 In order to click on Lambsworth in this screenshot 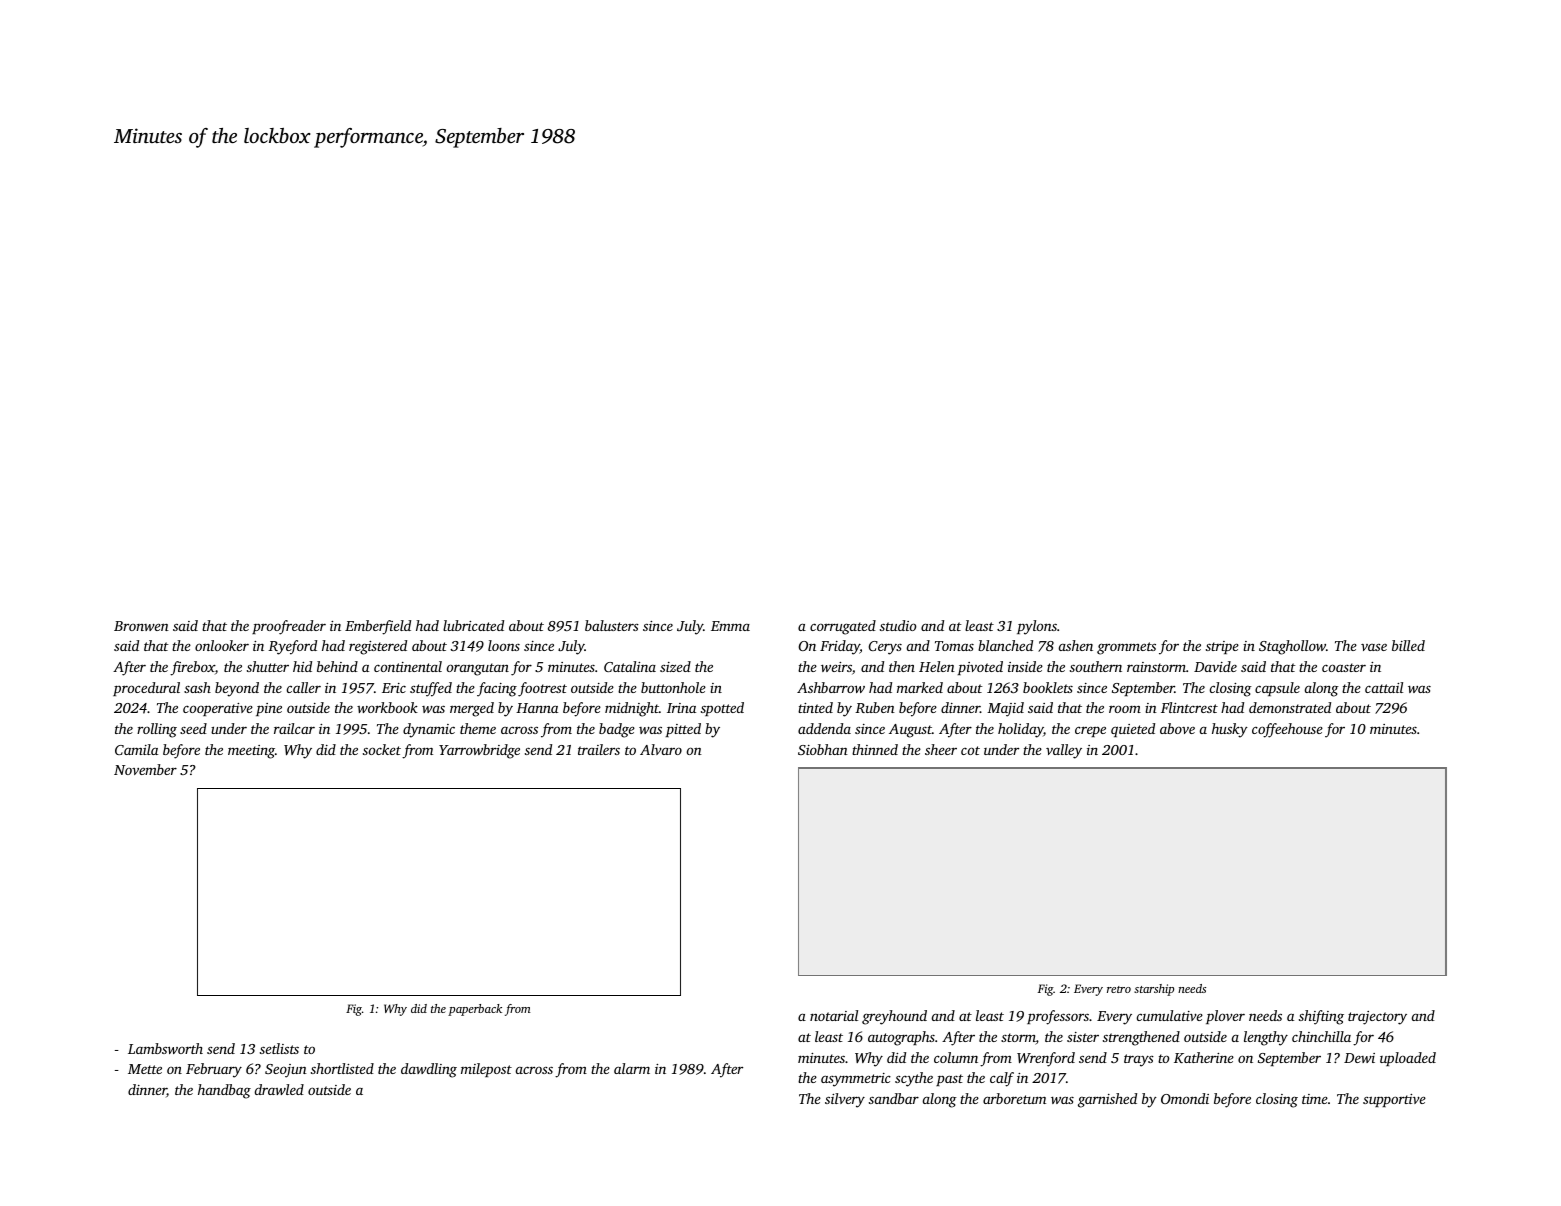, I will do `click(165, 1048)`.
